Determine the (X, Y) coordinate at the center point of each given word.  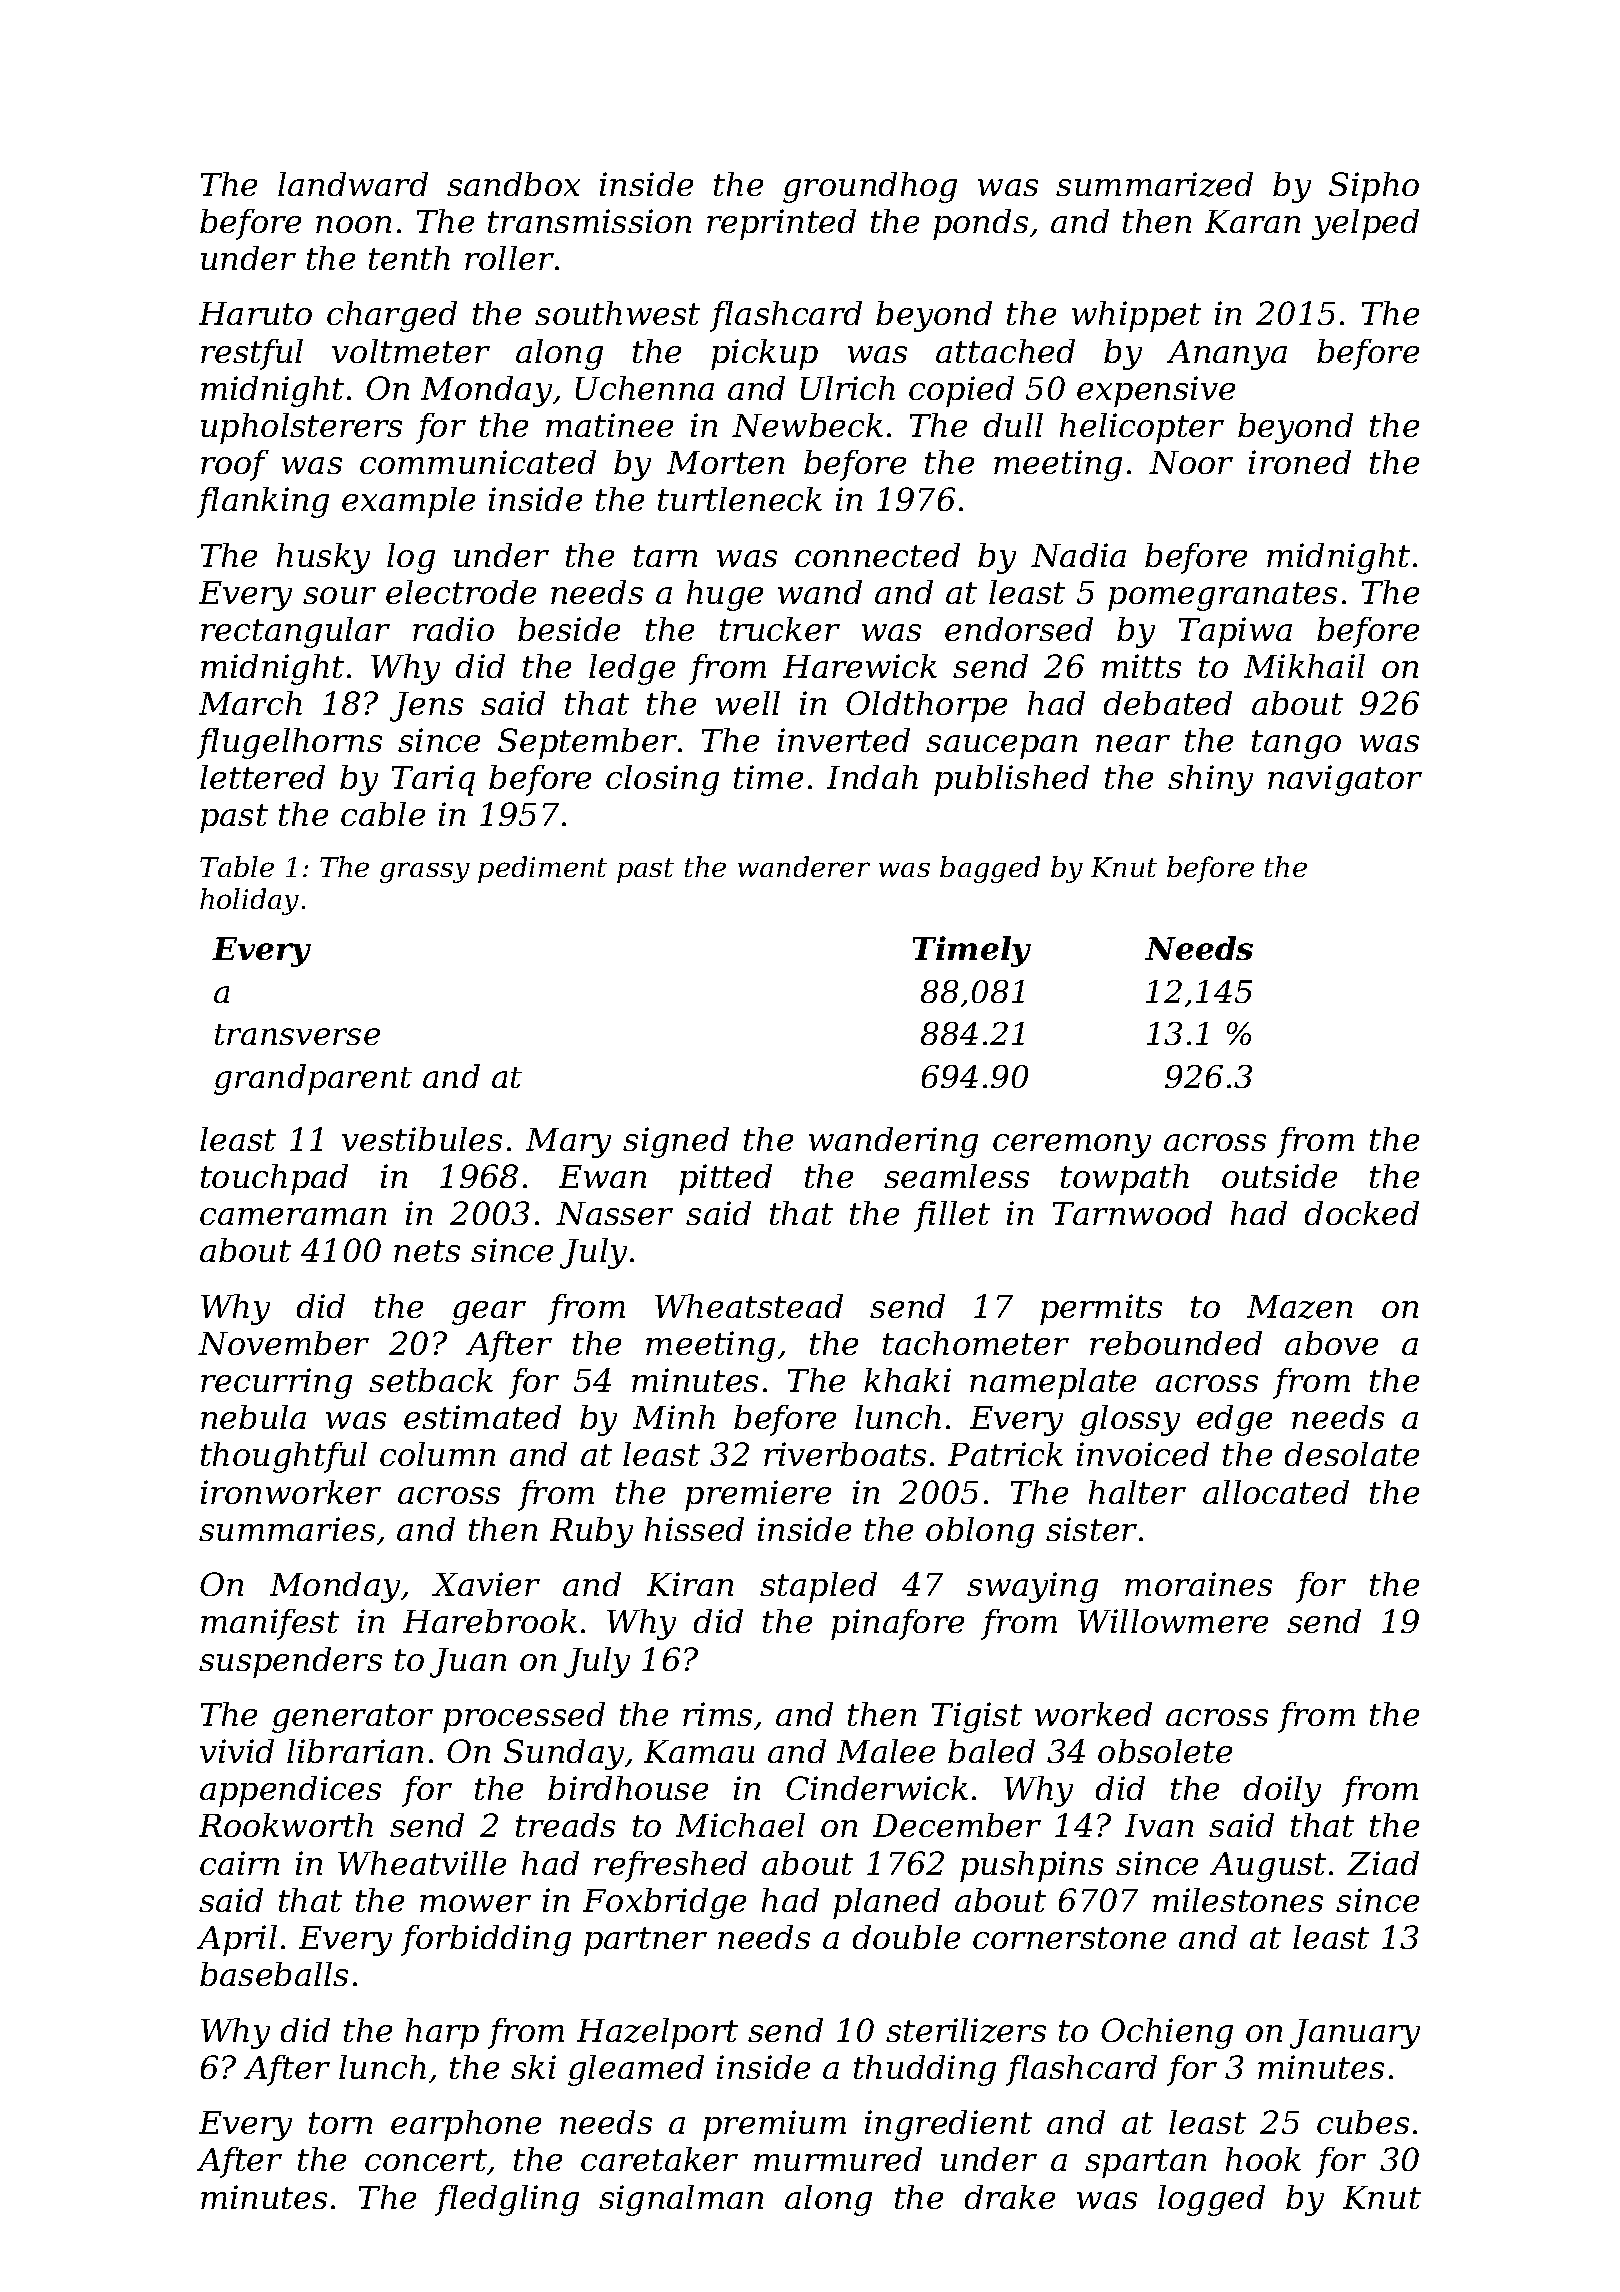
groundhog (870, 187)
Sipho (1374, 187)
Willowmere (1173, 1621)
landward (353, 184)
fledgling (507, 2200)
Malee (886, 1751)
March (250, 703)
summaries (287, 1529)
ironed (1300, 462)
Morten (725, 462)
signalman (681, 2200)
